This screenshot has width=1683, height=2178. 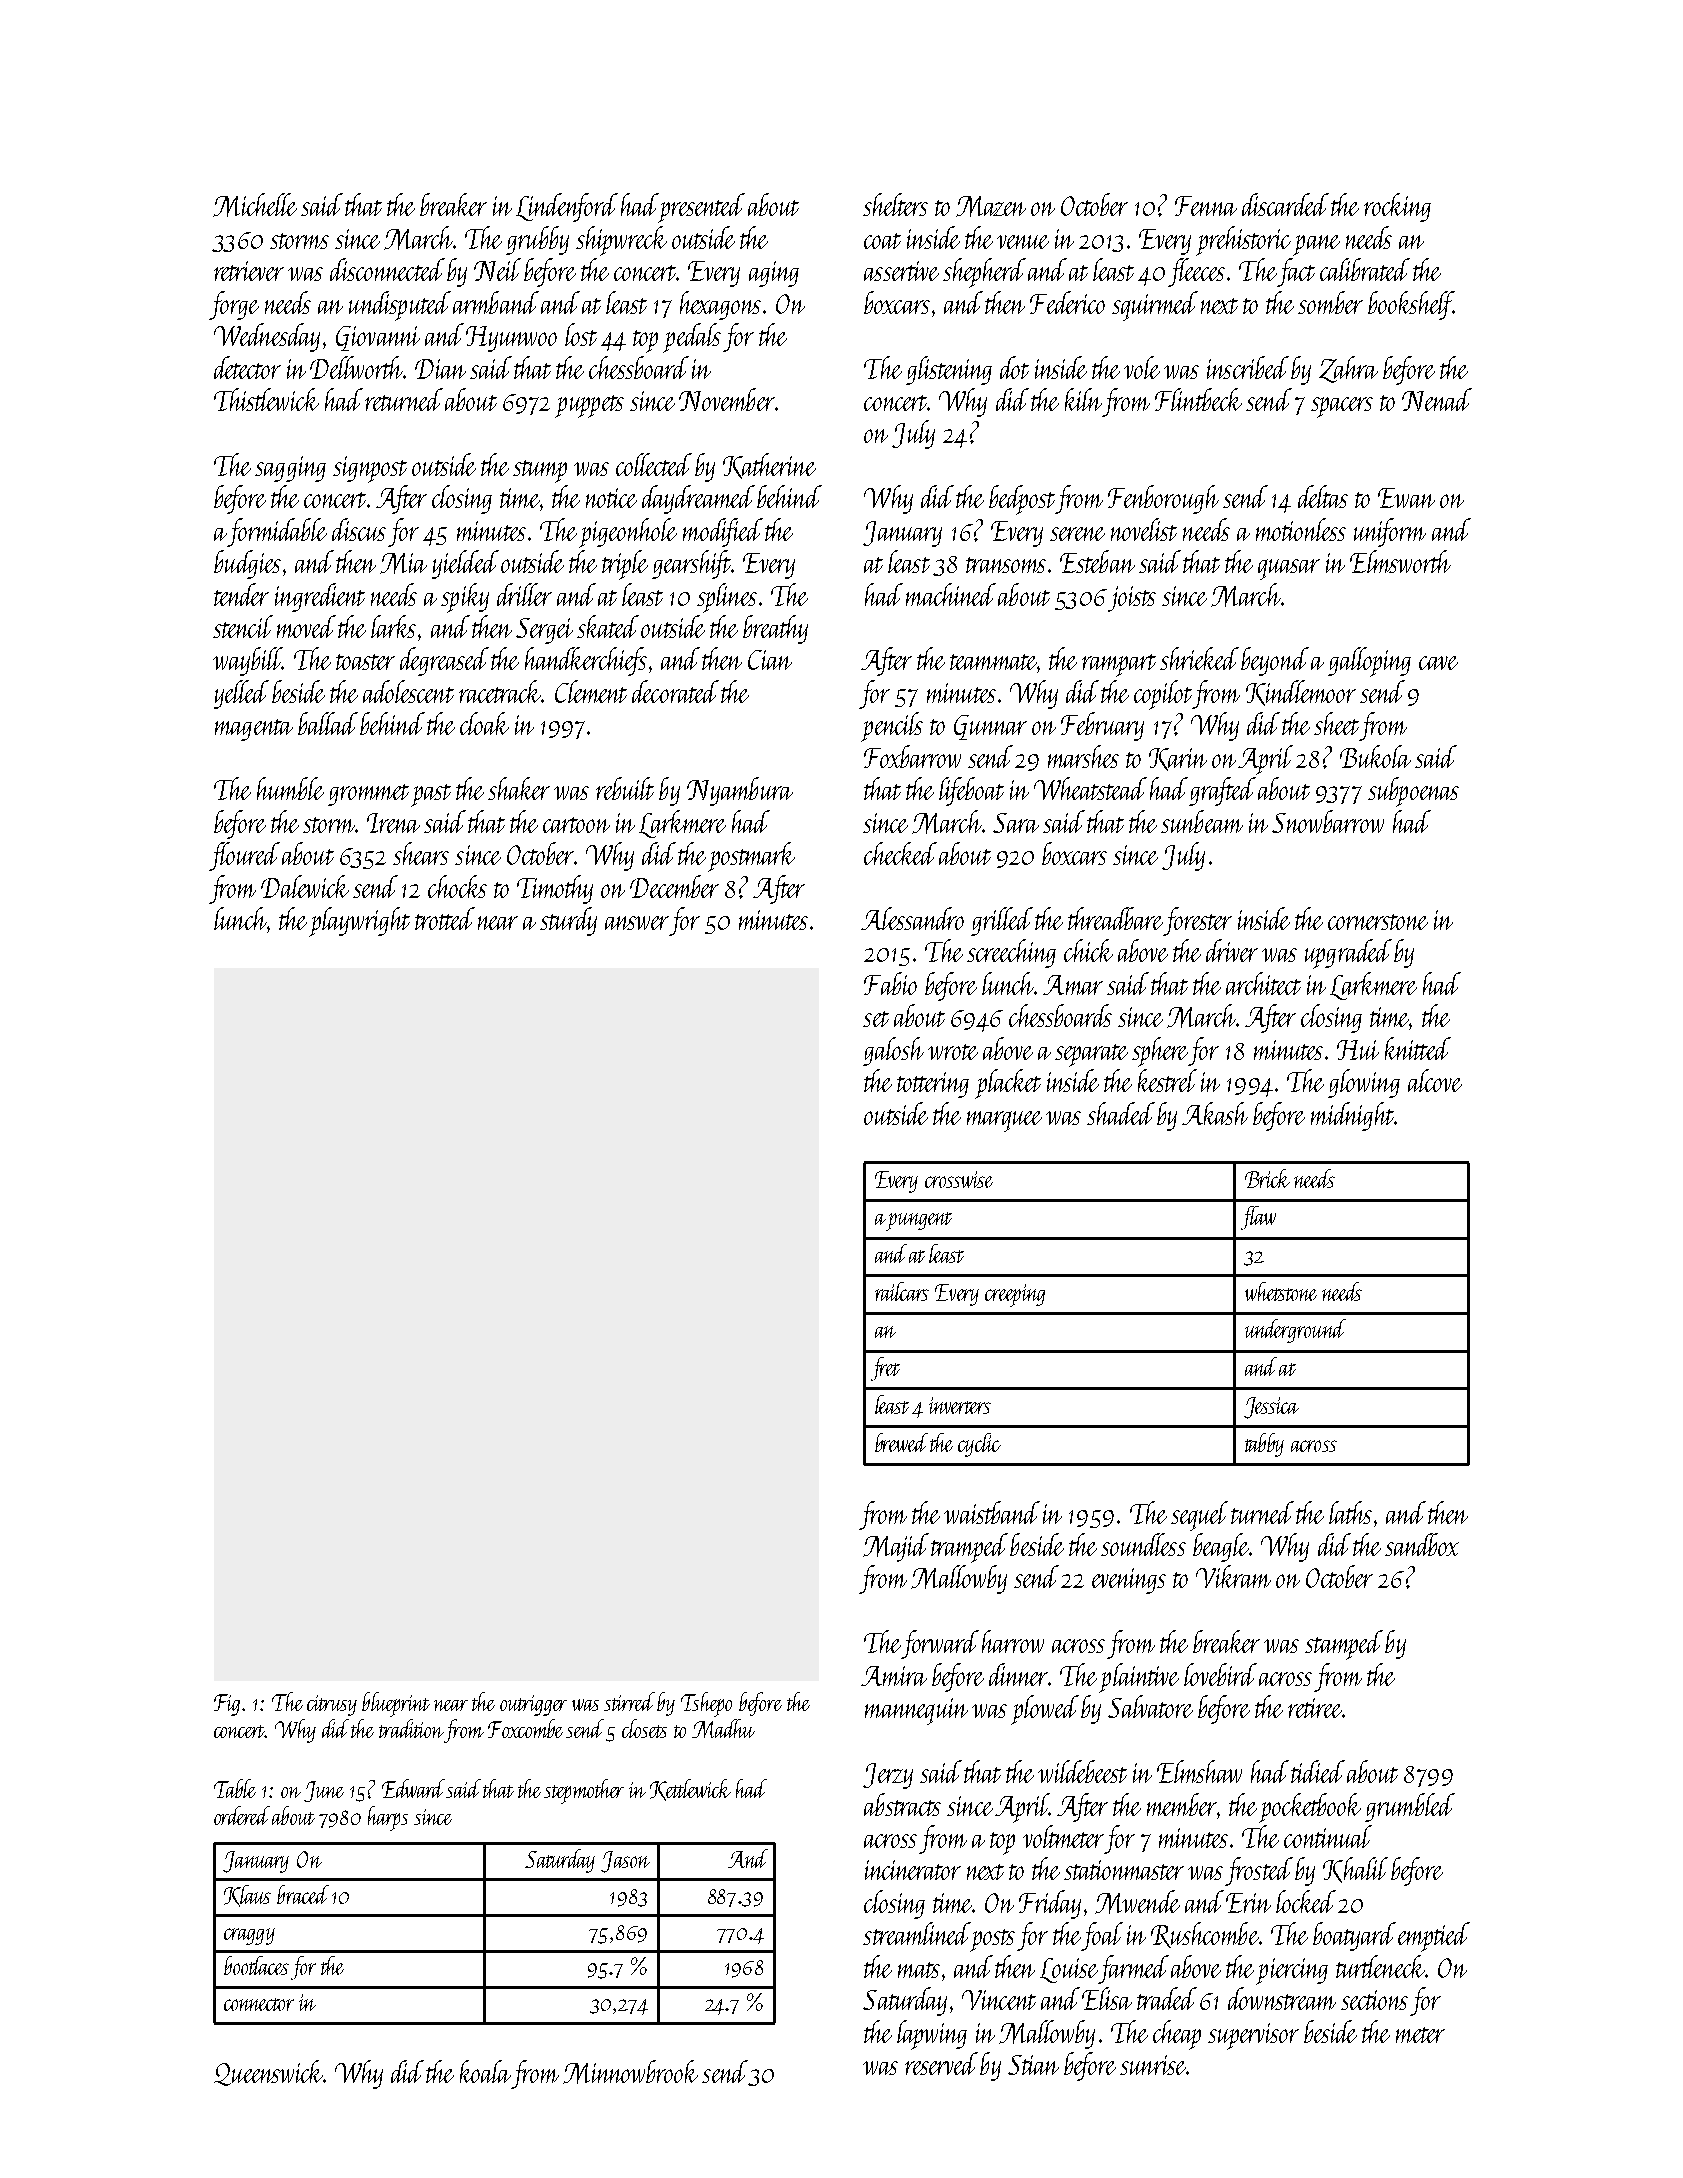 What do you see at coordinates (533, 1705) in the screenshot?
I see `outrigger` at bounding box center [533, 1705].
